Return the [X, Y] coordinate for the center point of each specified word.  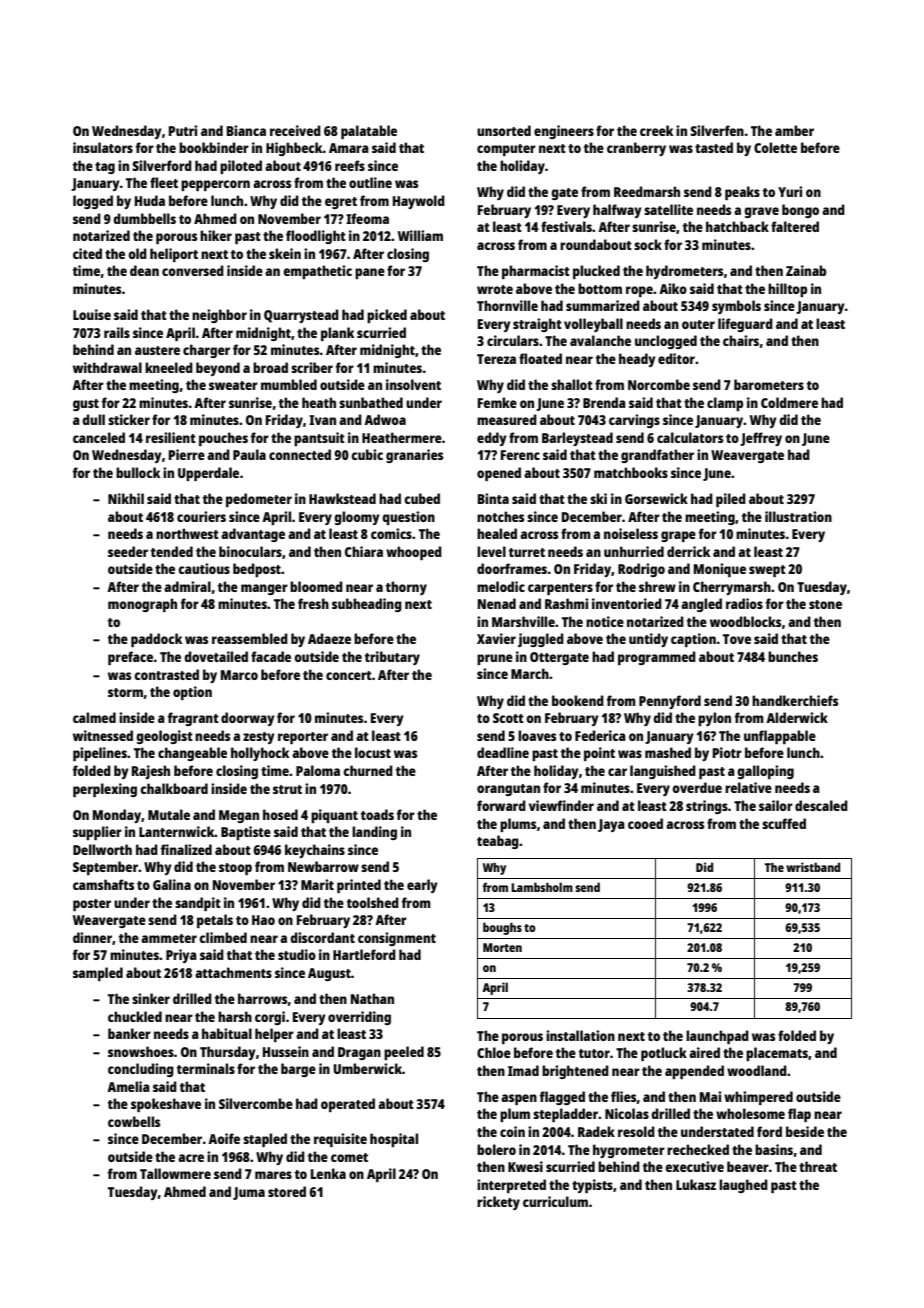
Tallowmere [175, 1173]
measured [507, 419]
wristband [813, 867]
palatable [369, 132]
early [422, 886]
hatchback [737, 226]
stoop [235, 869]
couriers [201, 516]
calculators [690, 437]
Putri [183, 130]
